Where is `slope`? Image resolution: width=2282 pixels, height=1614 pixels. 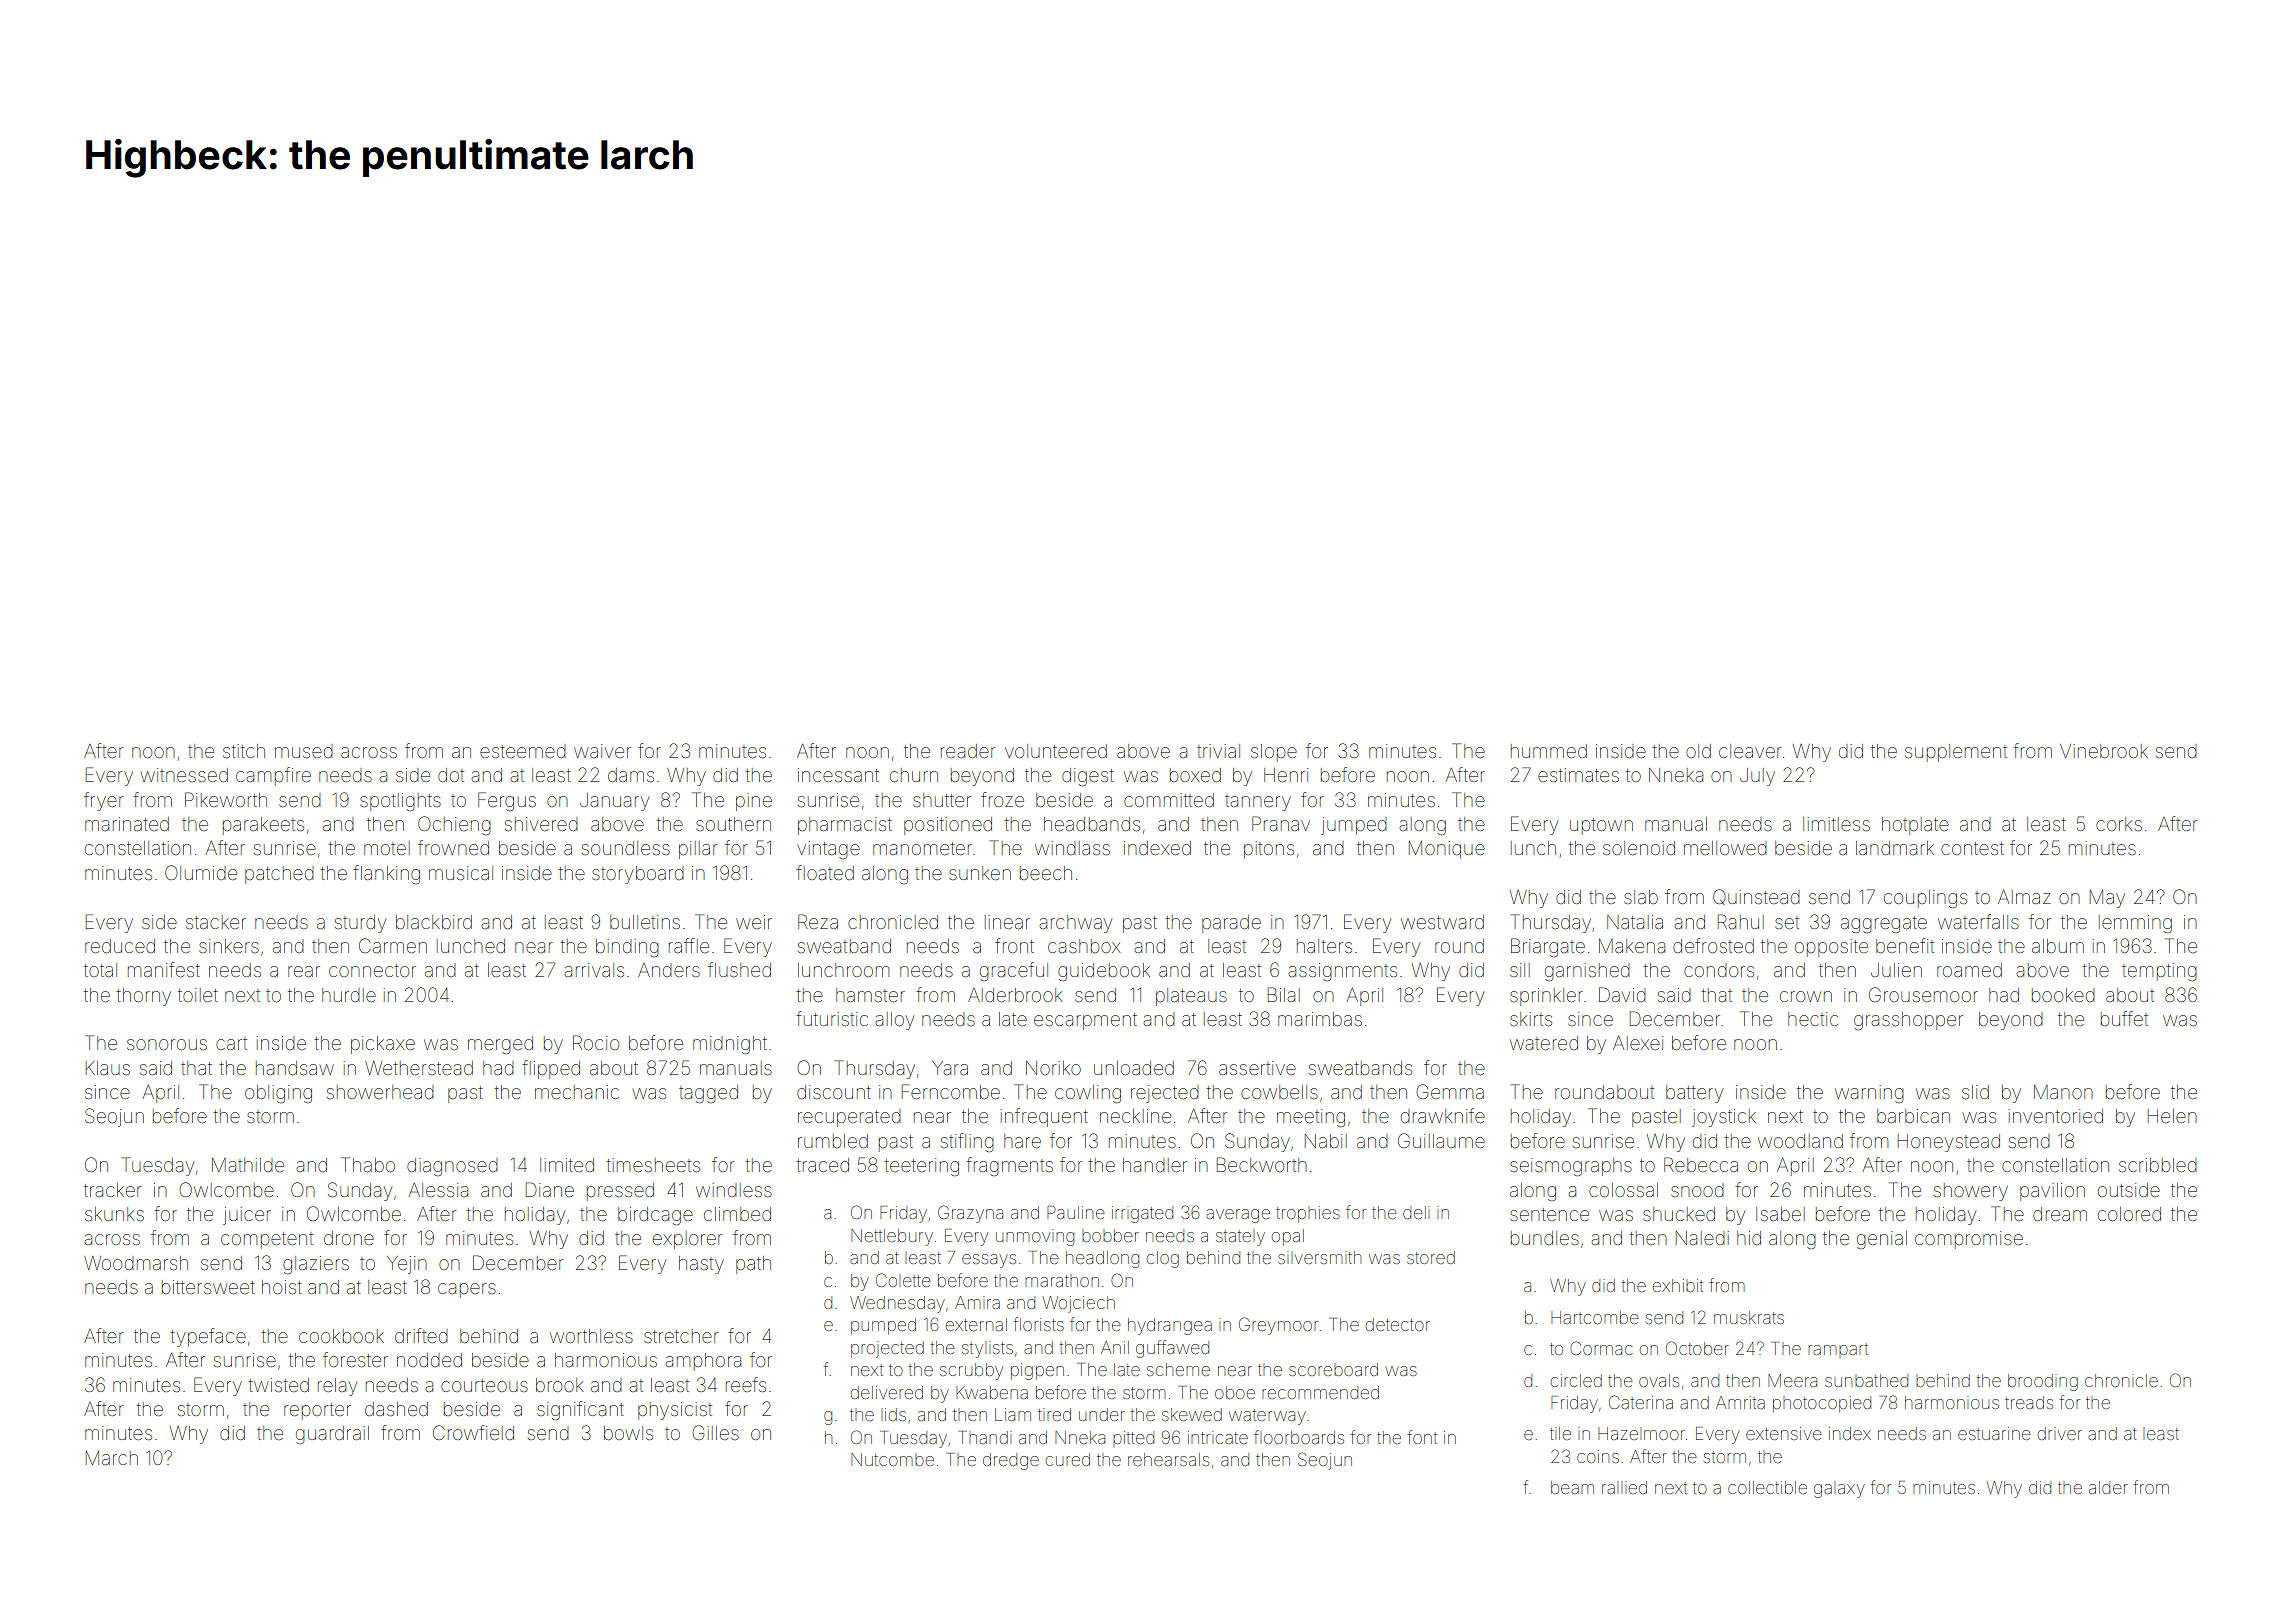 slope is located at coordinates (1274, 753).
